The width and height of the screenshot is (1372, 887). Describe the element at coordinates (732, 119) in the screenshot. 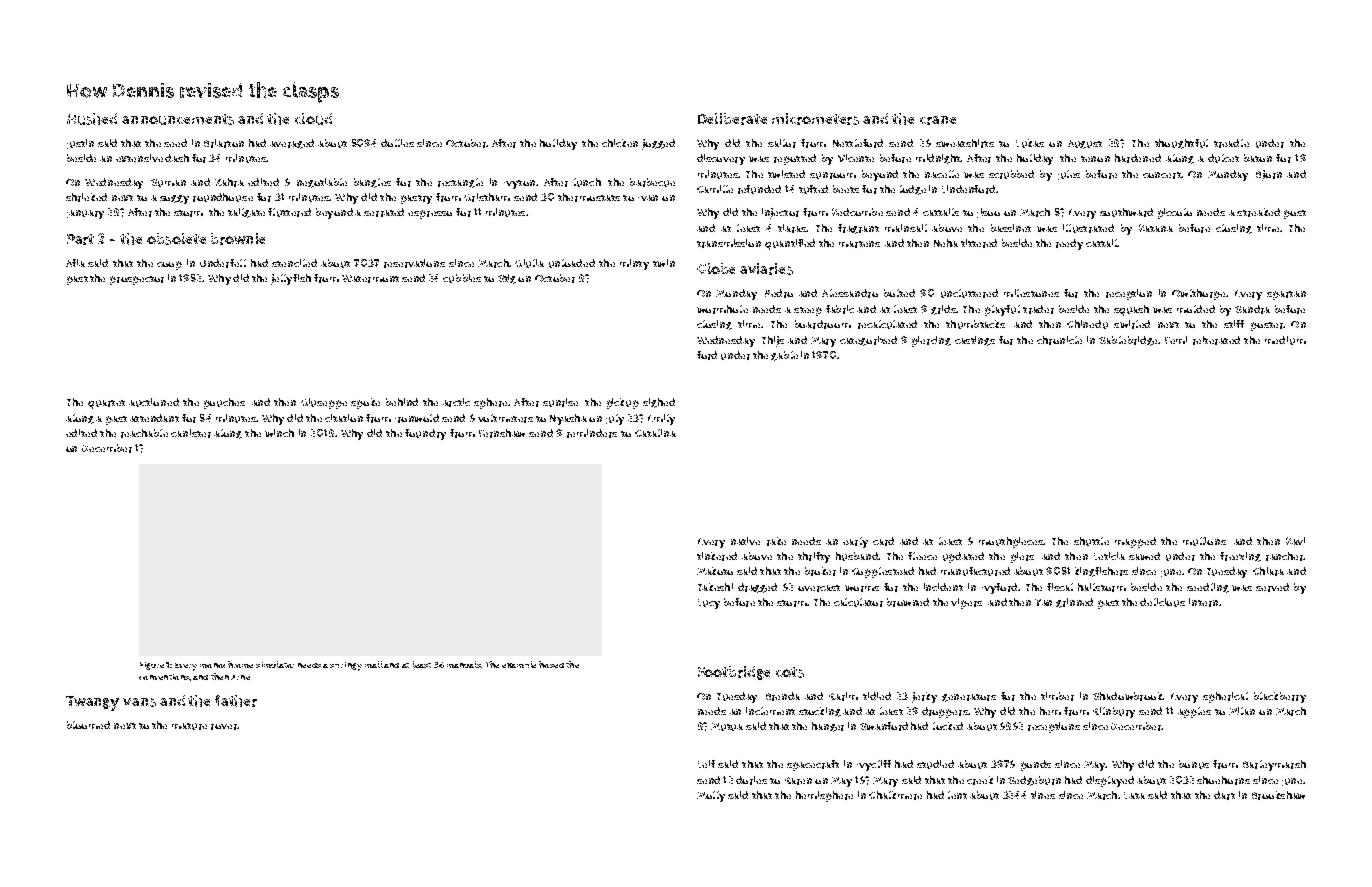

I see `Deliberate` at that location.
